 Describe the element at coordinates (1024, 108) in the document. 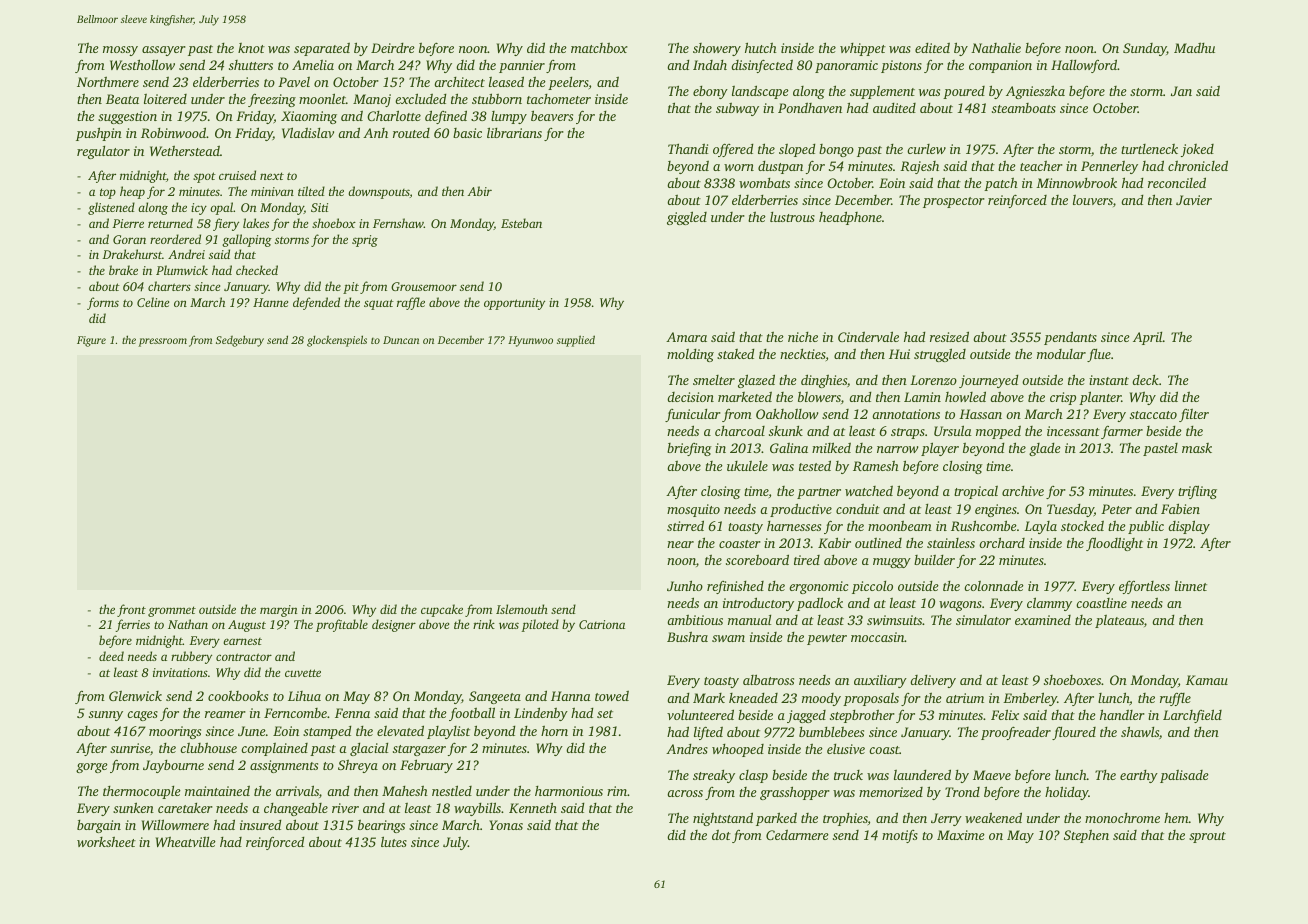

I see `steamboats` at that location.
